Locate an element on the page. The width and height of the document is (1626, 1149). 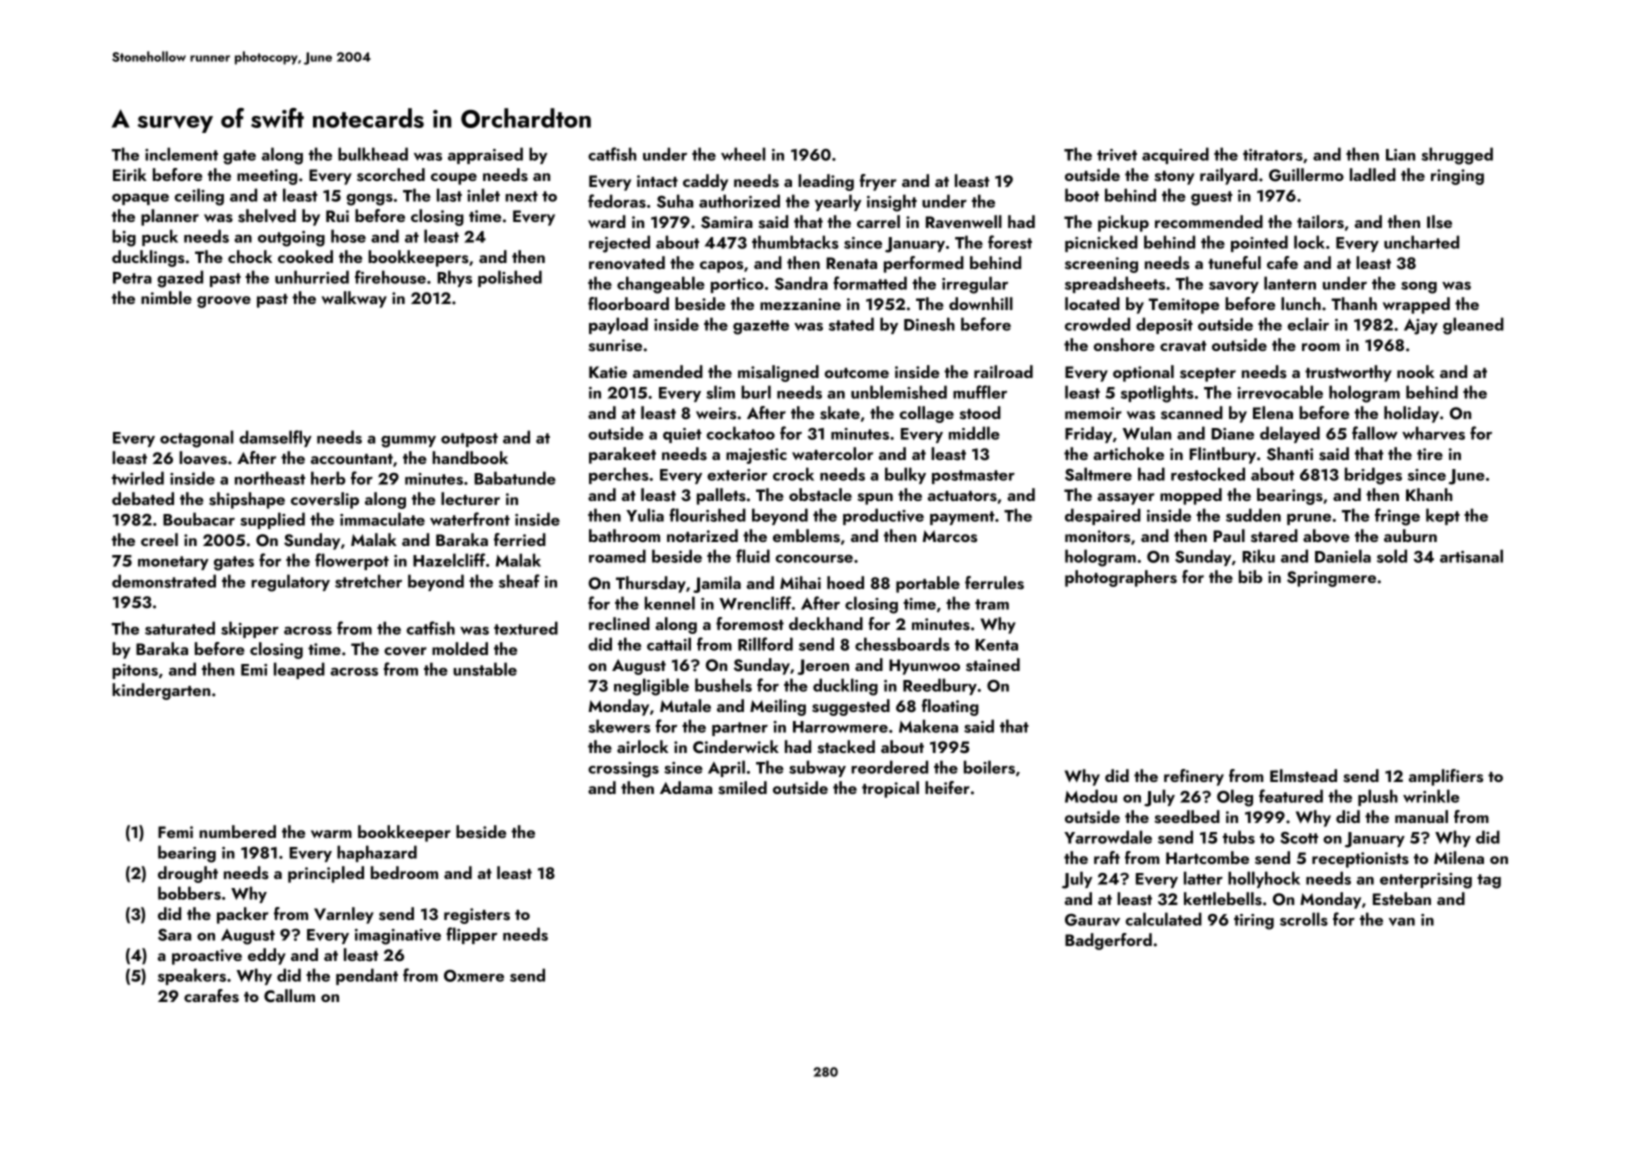
cafe is located at coordinates (1282, 262).
